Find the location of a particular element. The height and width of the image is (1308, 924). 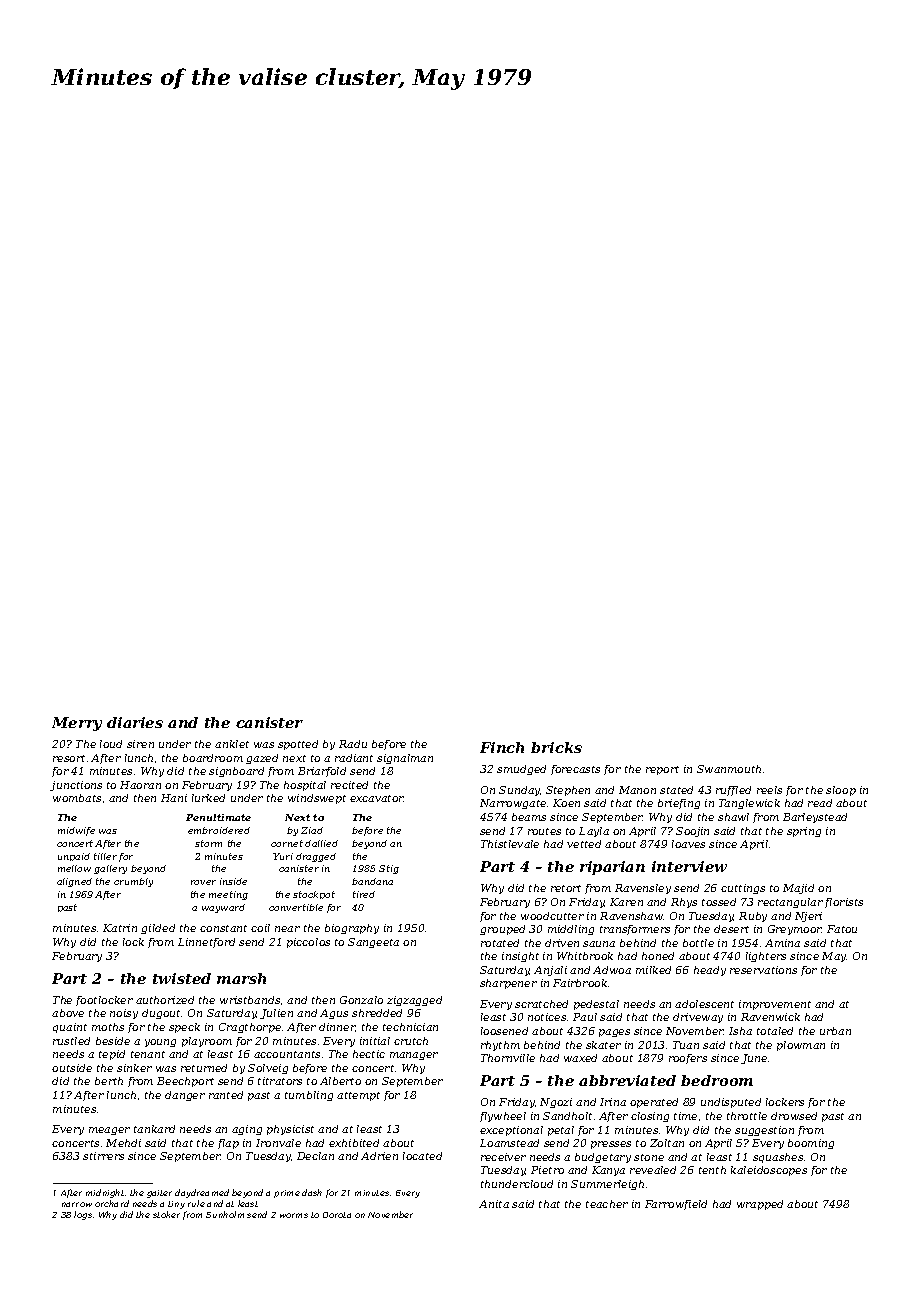

stirrers is located at coordinates (103, 1156).
